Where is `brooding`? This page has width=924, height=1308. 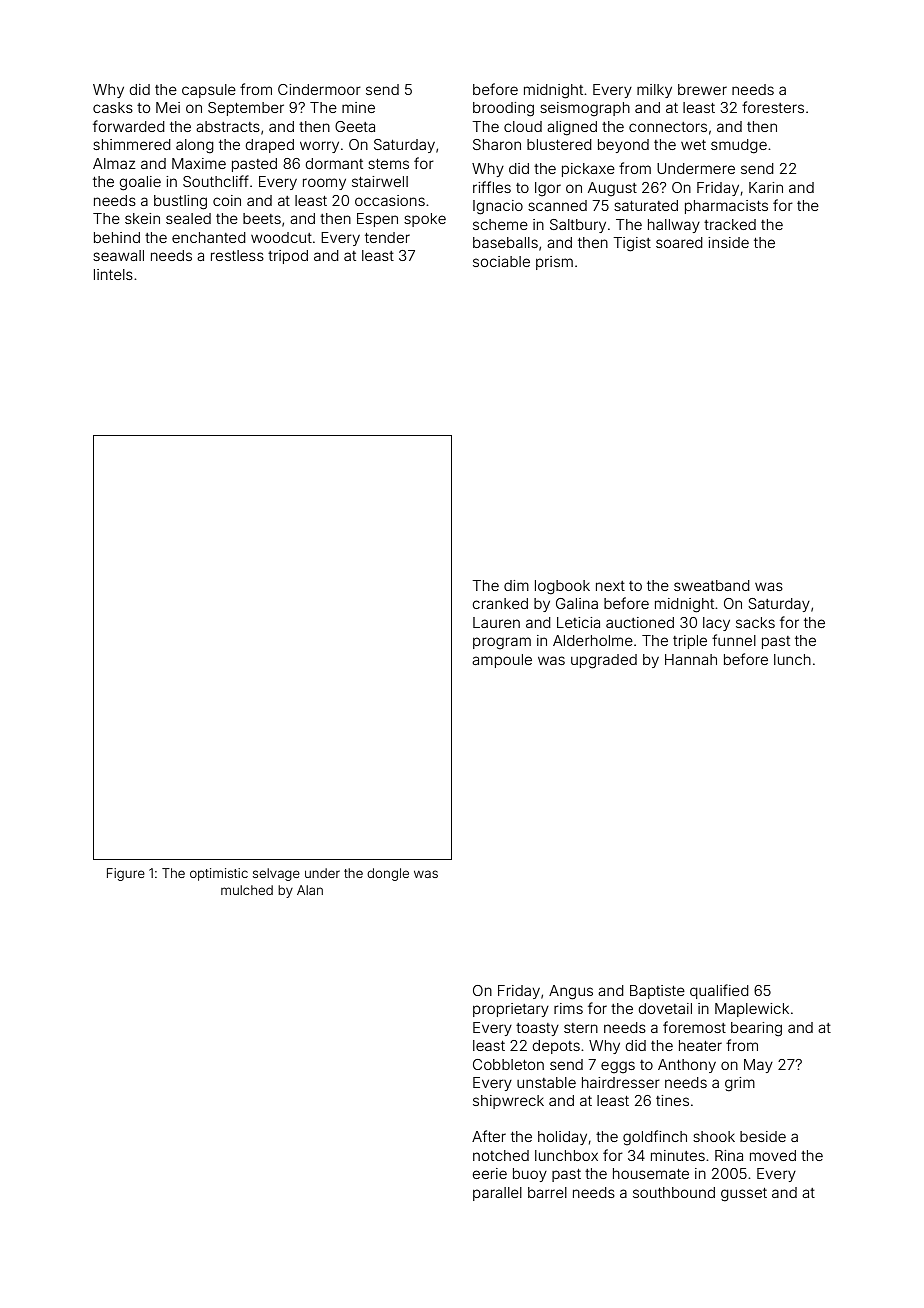
brooding is located at coordinates (503, 109).
